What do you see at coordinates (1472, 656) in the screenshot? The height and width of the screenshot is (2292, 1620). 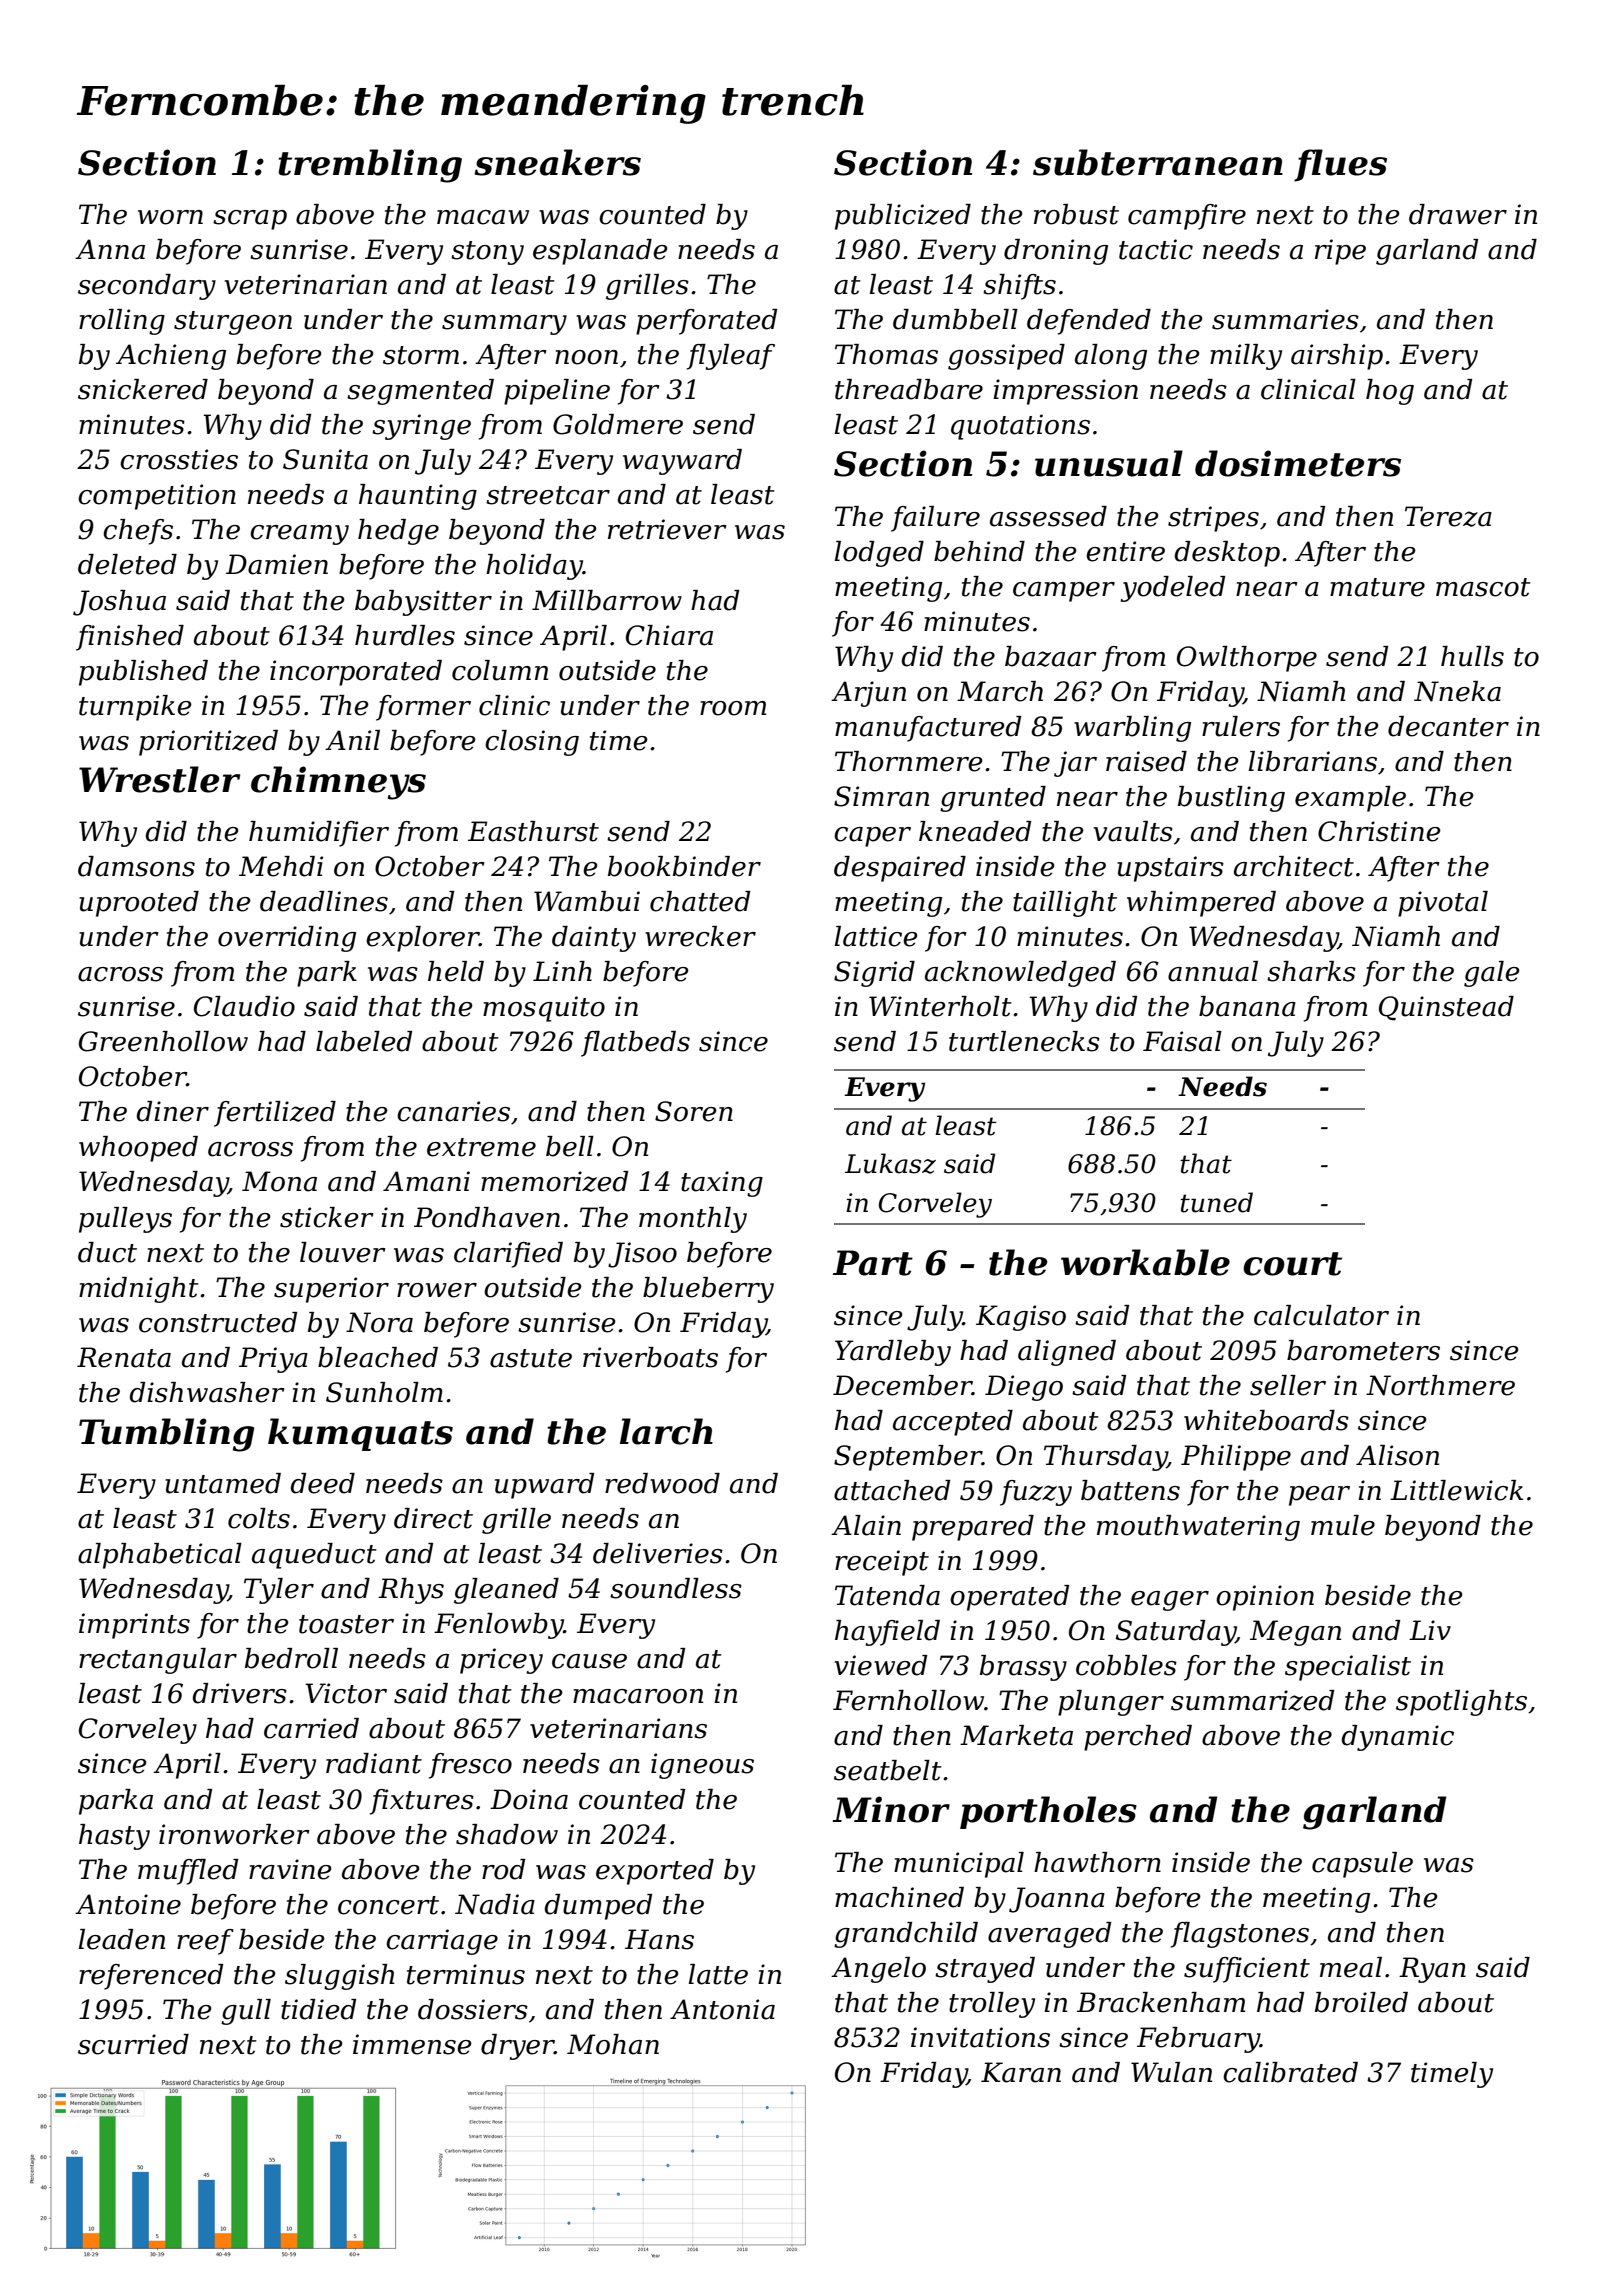 I see `hulls` at bounding box center [1472, 656].
